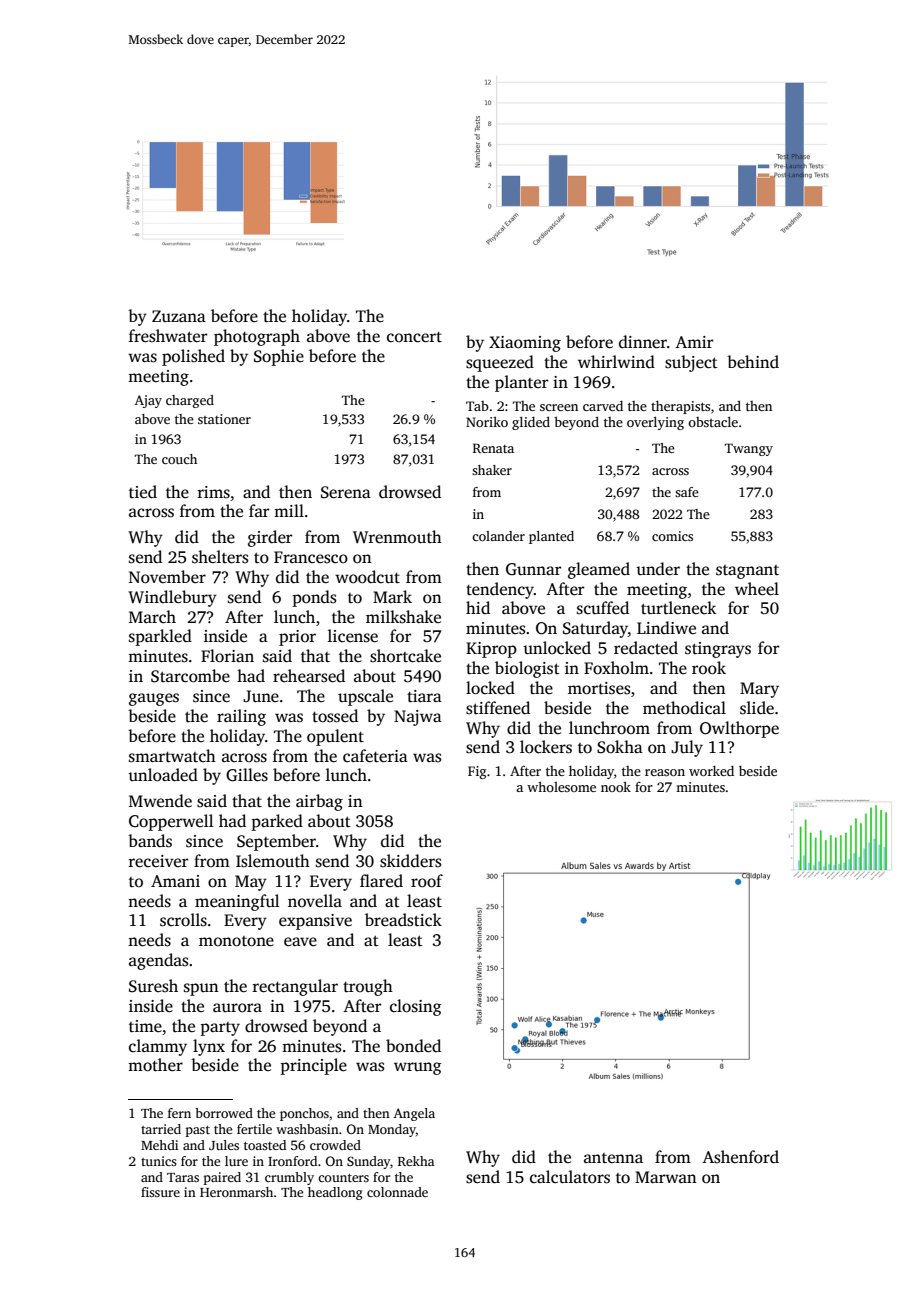 The image size is (908, 1316). What do you see at coordinates (236, 1192) in the page?
I see `Heronmarsh` at bounding box center [236, 1192].
